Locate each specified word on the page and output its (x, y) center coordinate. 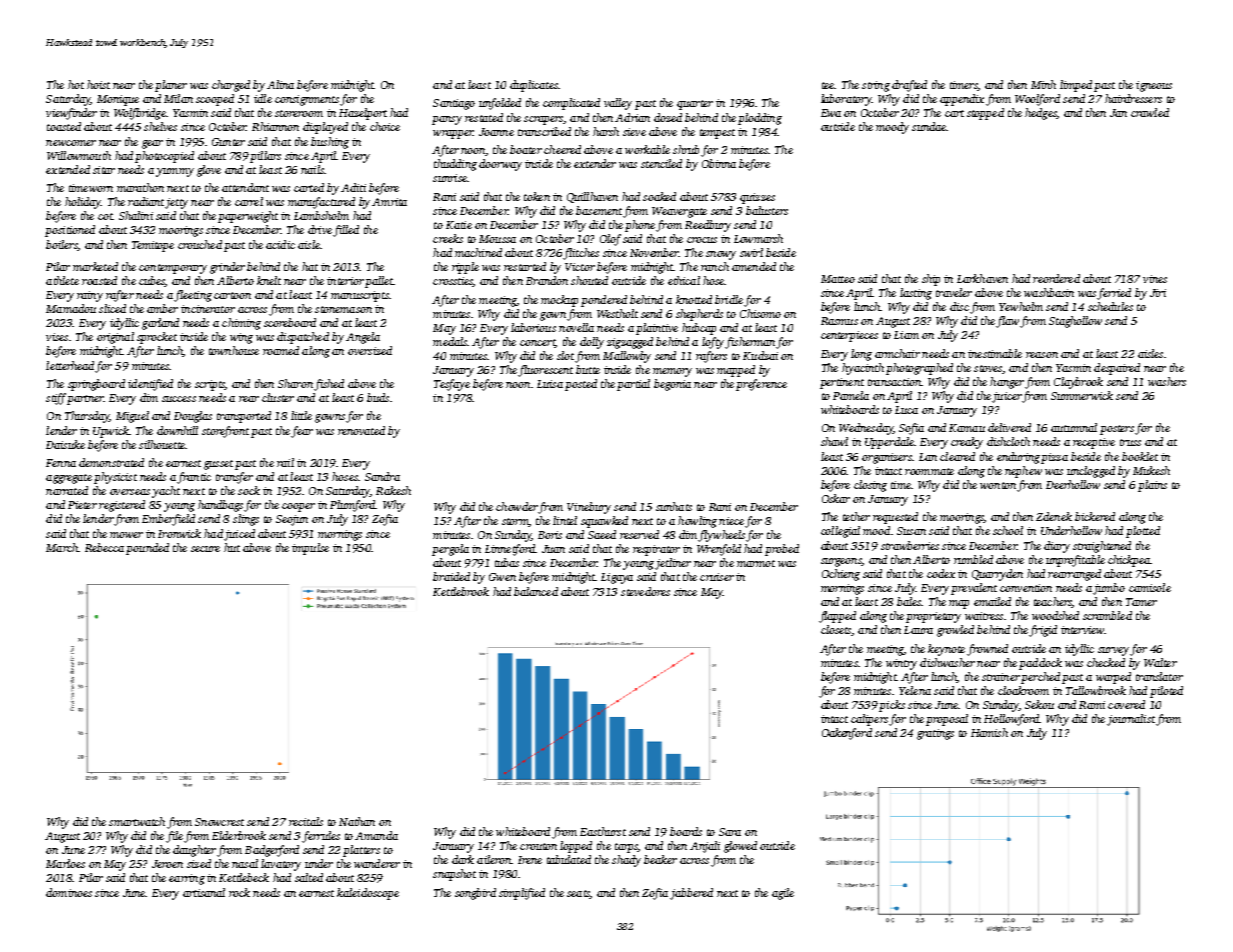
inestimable (995, 353)
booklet (1140, 456)
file (174, 837)
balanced (536, 591)
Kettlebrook (461, 591)
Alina (280, 84)
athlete (62, 280)
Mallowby (627, 357)
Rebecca (104, 547)
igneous (1154, 86)
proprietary (933, 617)
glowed (740, 847)
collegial (840, 532)
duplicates (534, 86)
